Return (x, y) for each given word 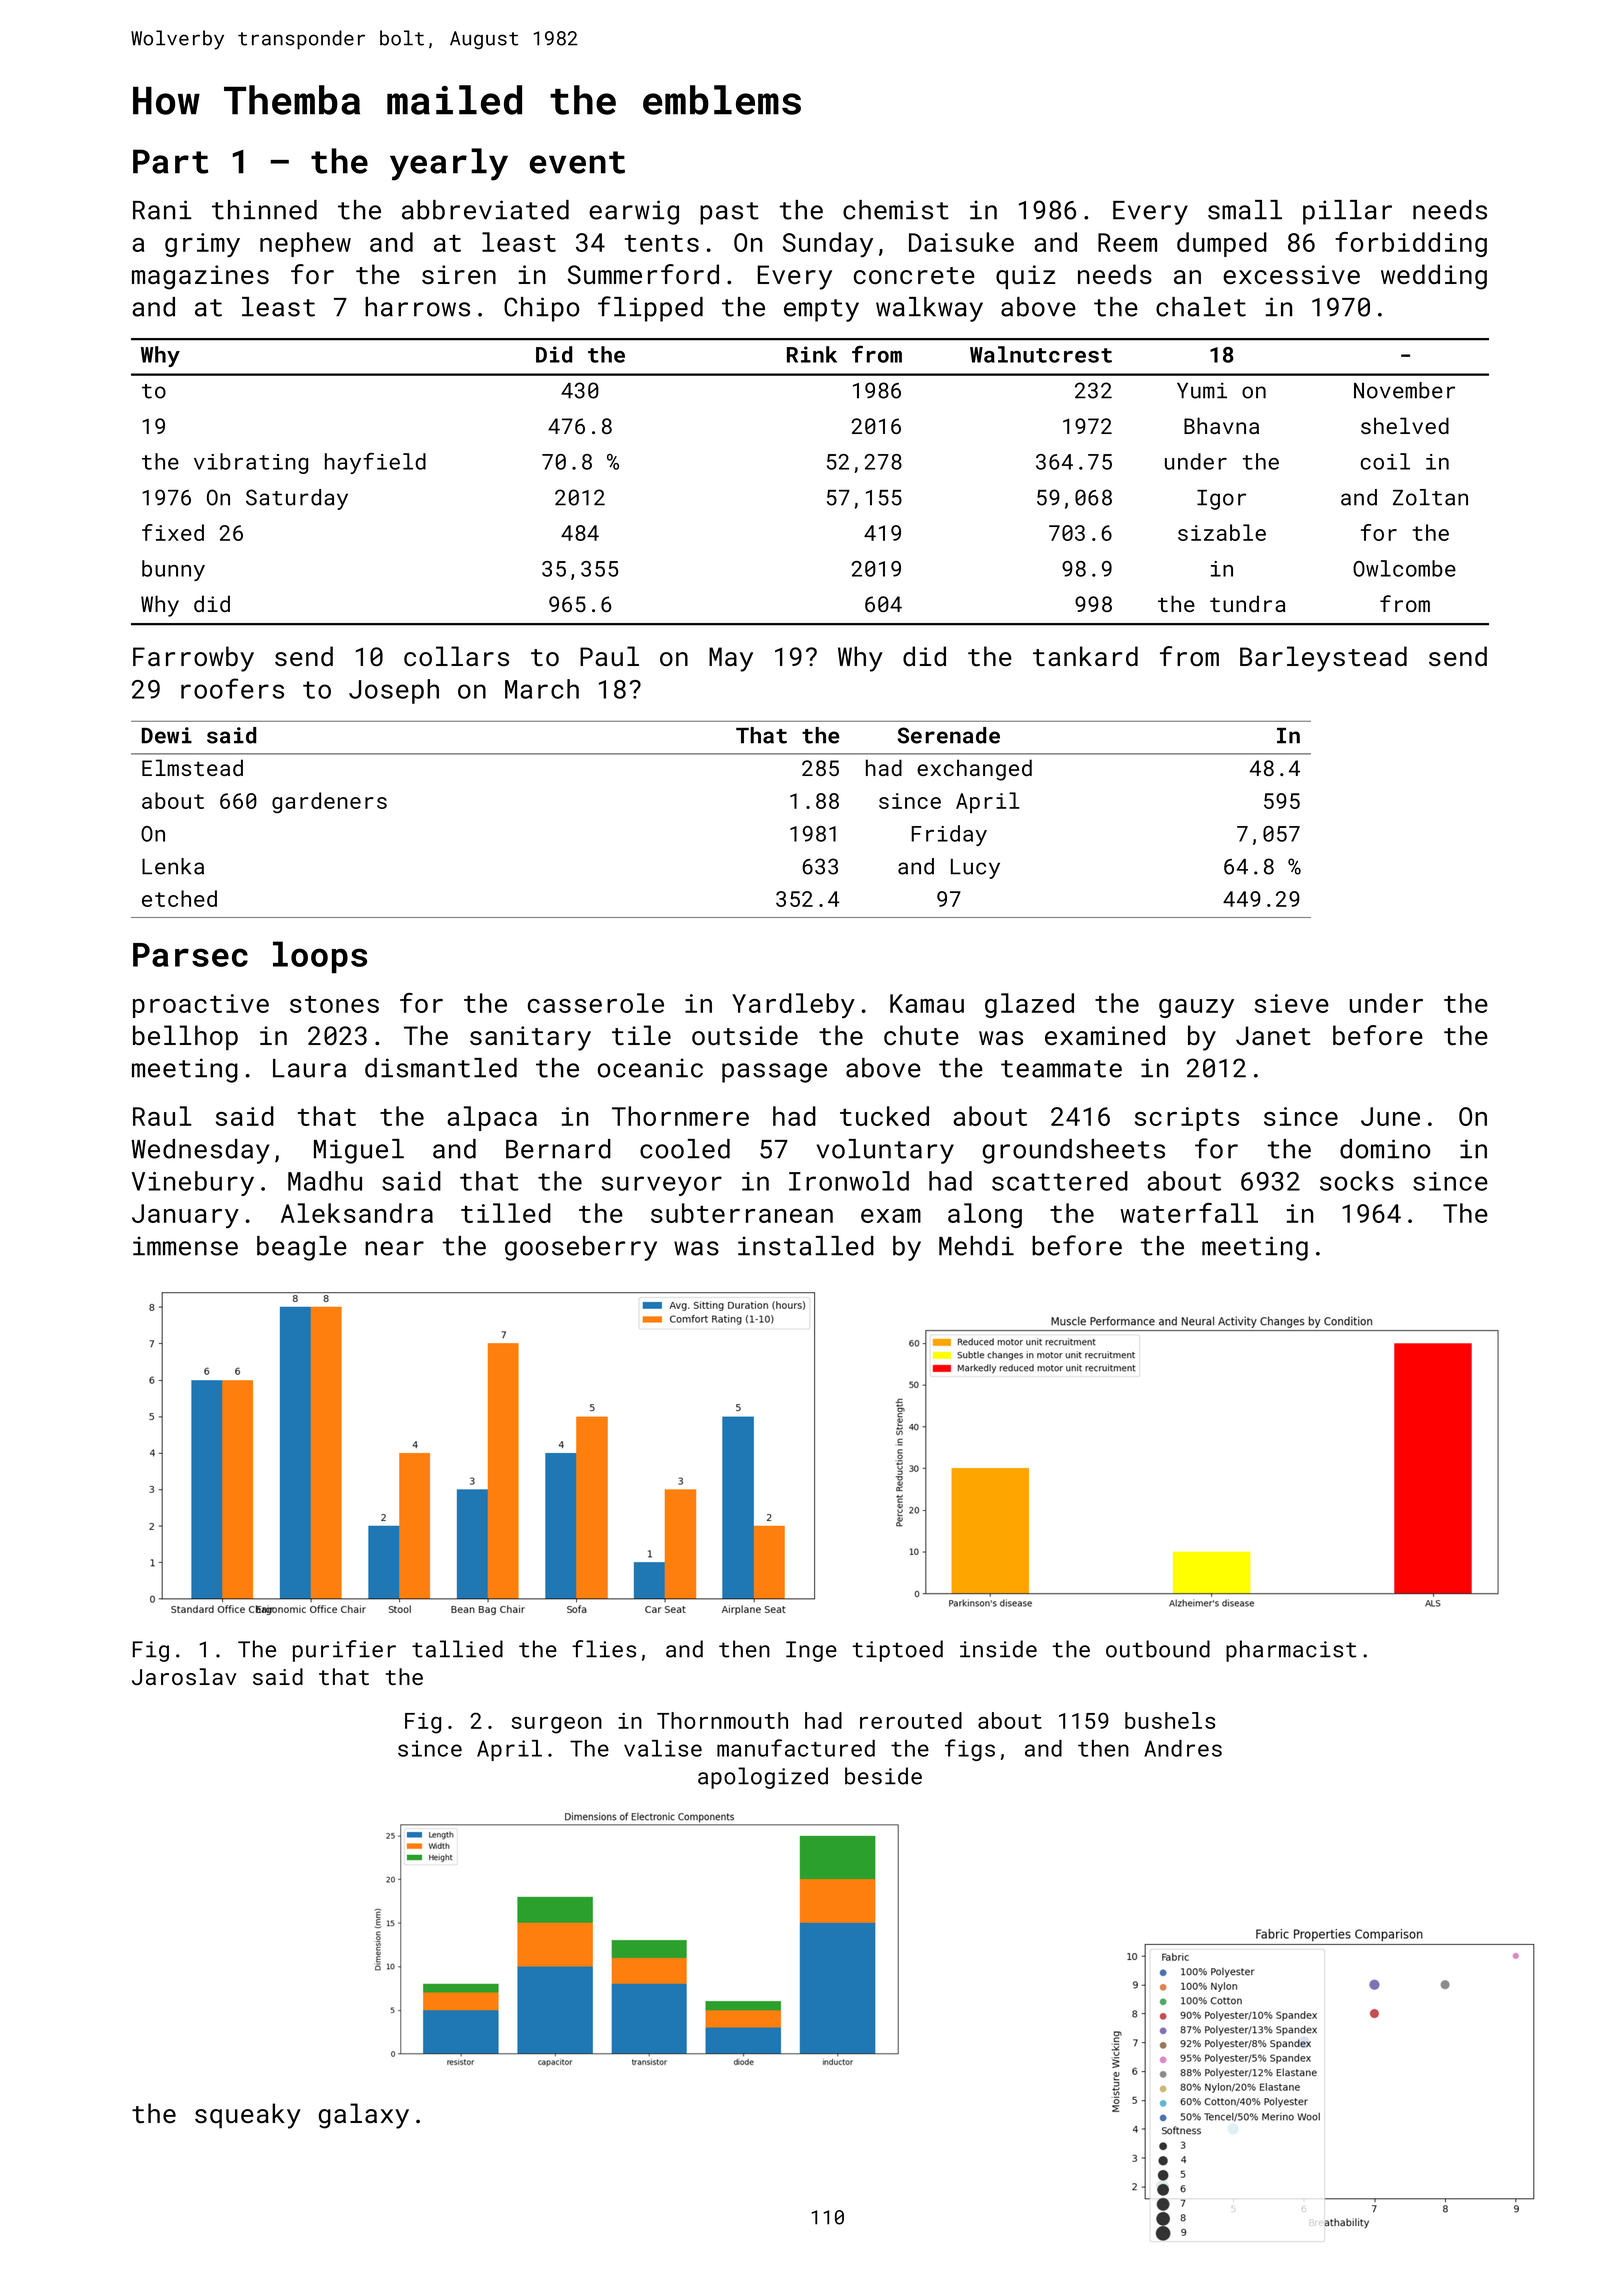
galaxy (364, 2116)
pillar (1347, 212)
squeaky (248, 2116)
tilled (506, 1213)
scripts (1187, 1119)
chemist (896, 210)
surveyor (662, 1186)
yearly (449, 164)
